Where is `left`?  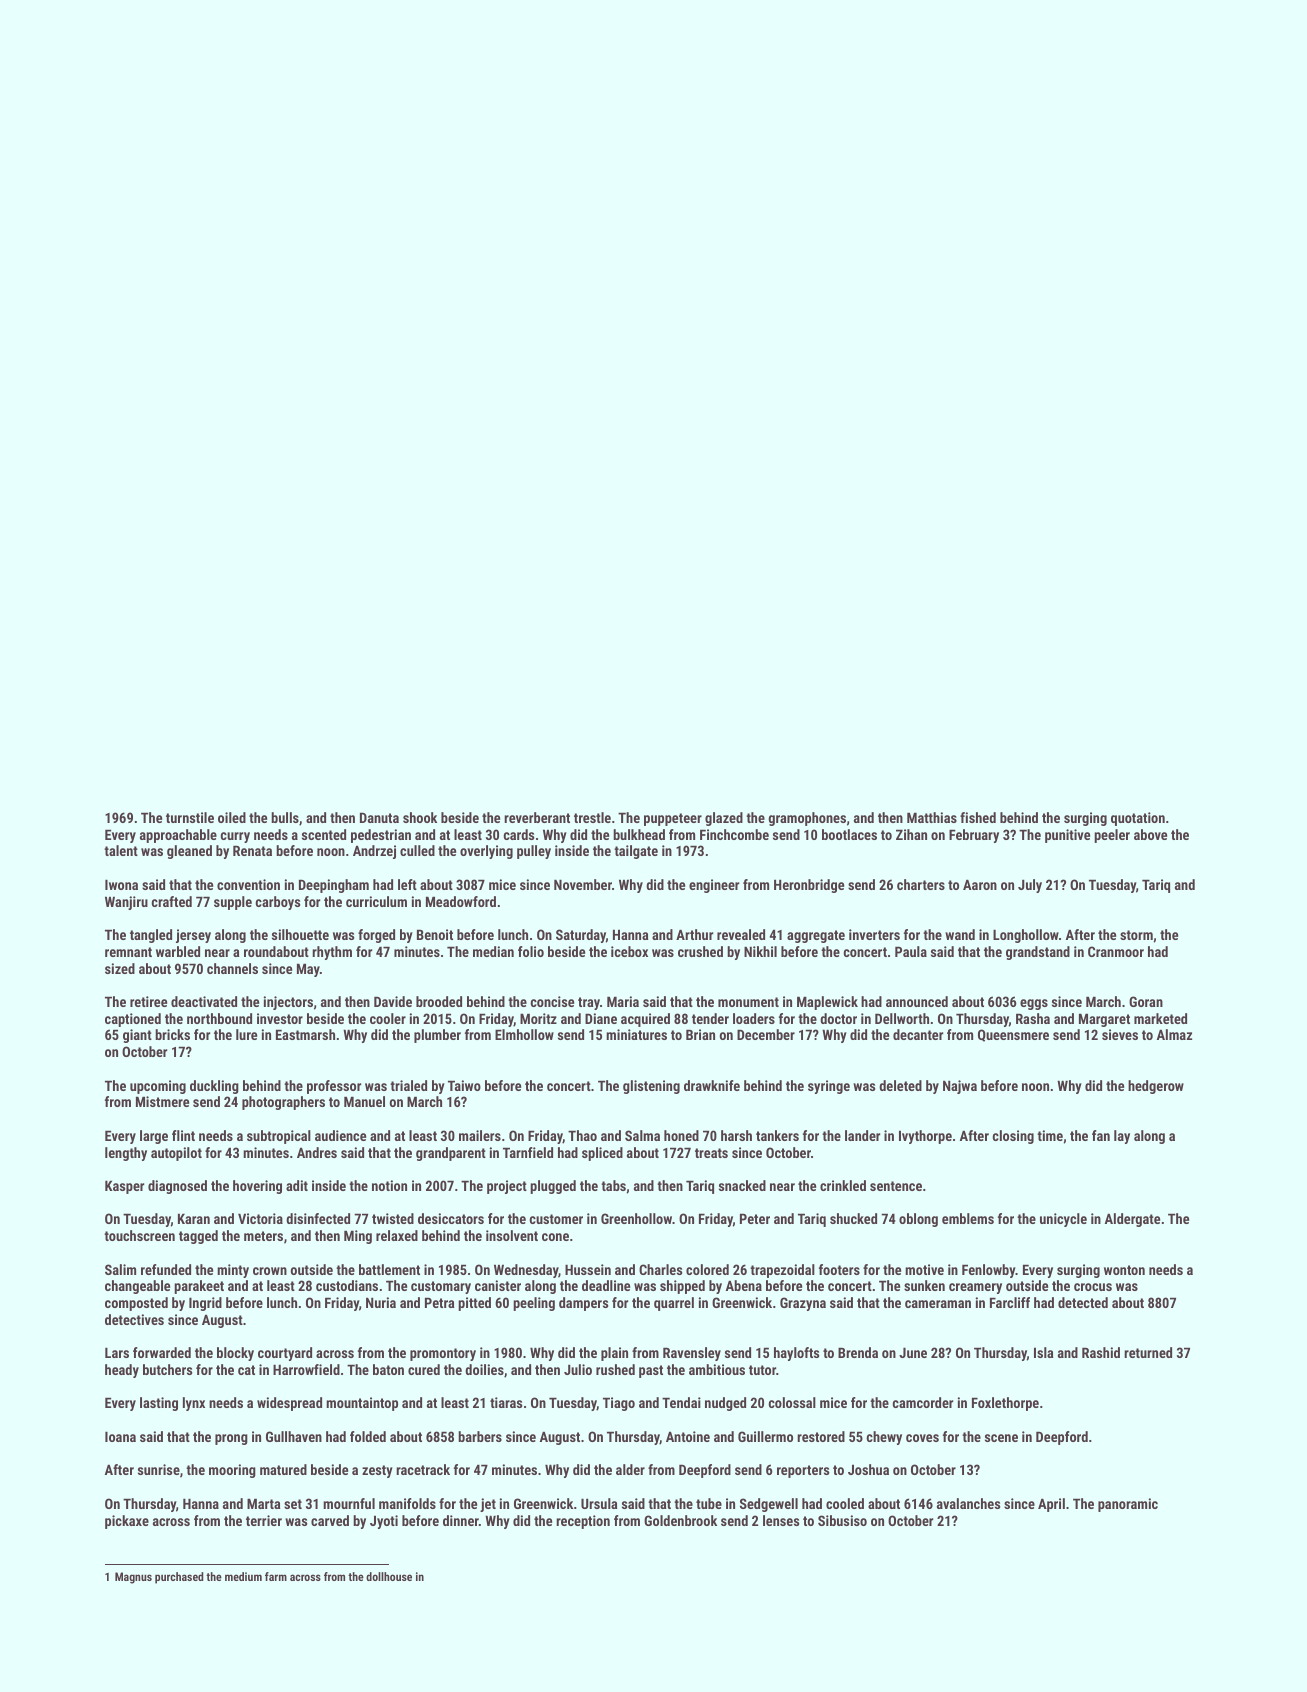 left is located at coordinates (407, 884).
